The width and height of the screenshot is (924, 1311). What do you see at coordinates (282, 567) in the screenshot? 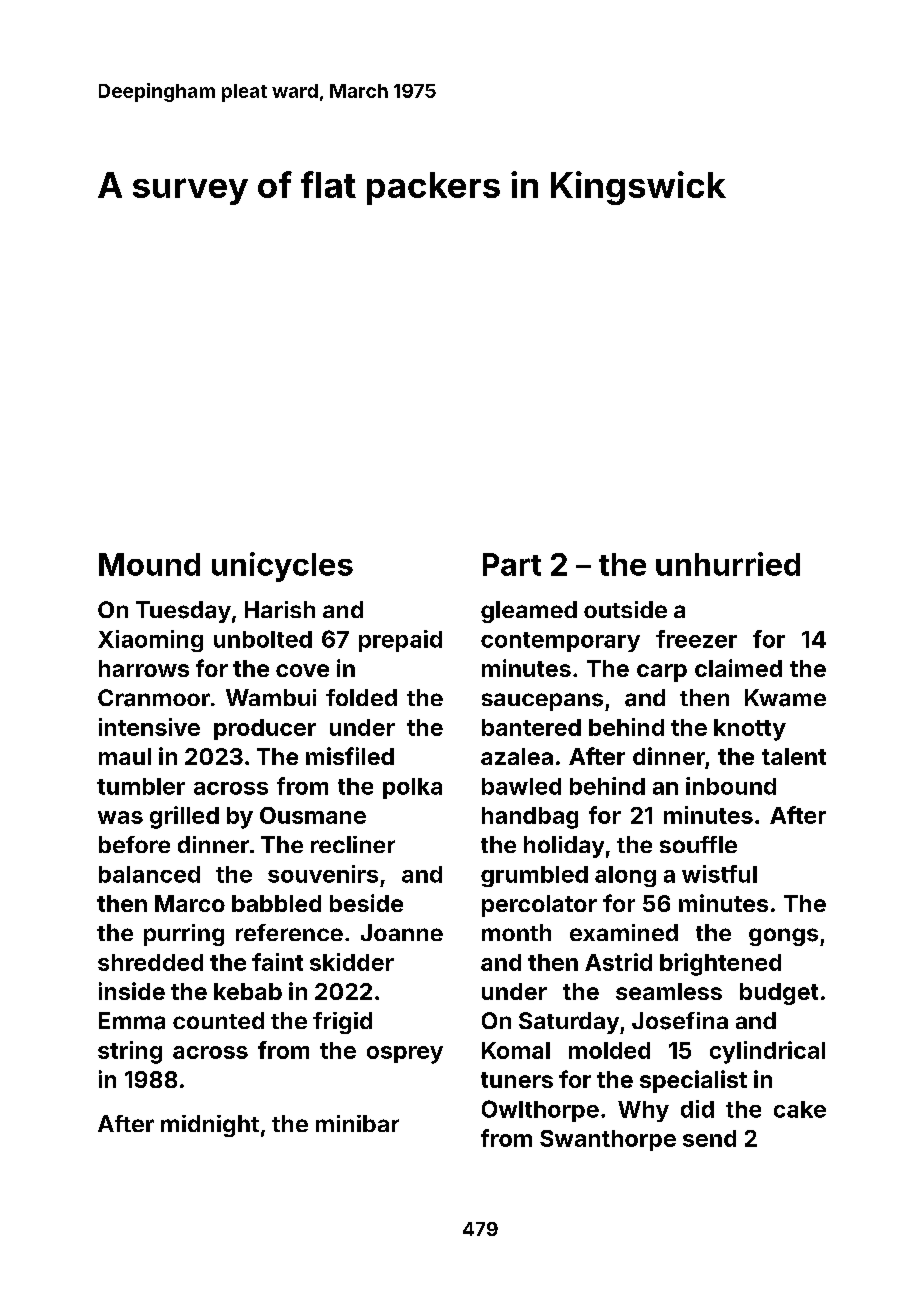
I see `unicycles` at bounding box center [282, 567].
